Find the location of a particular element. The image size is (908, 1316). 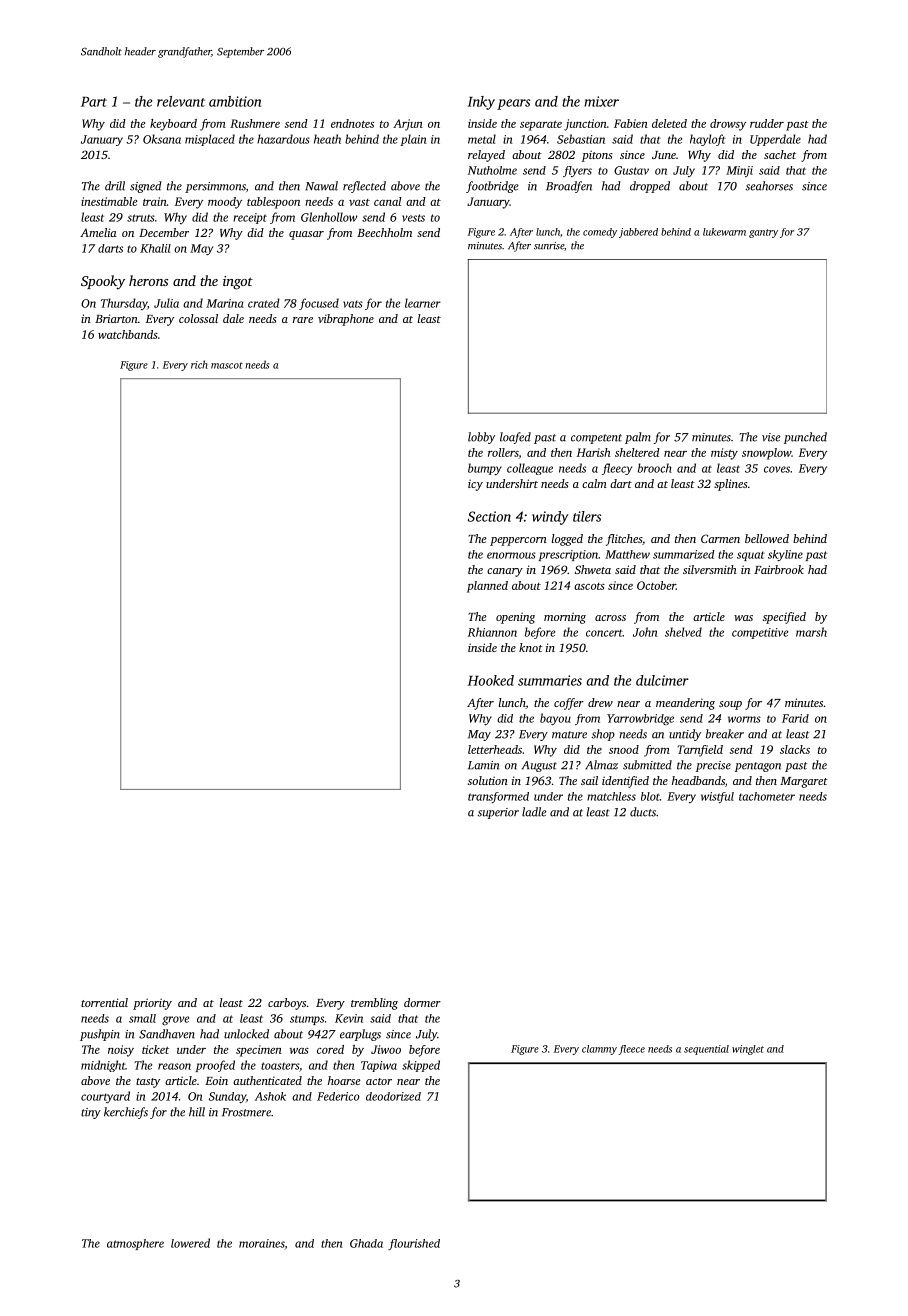

marsh is located at coordinates (811, 632).
